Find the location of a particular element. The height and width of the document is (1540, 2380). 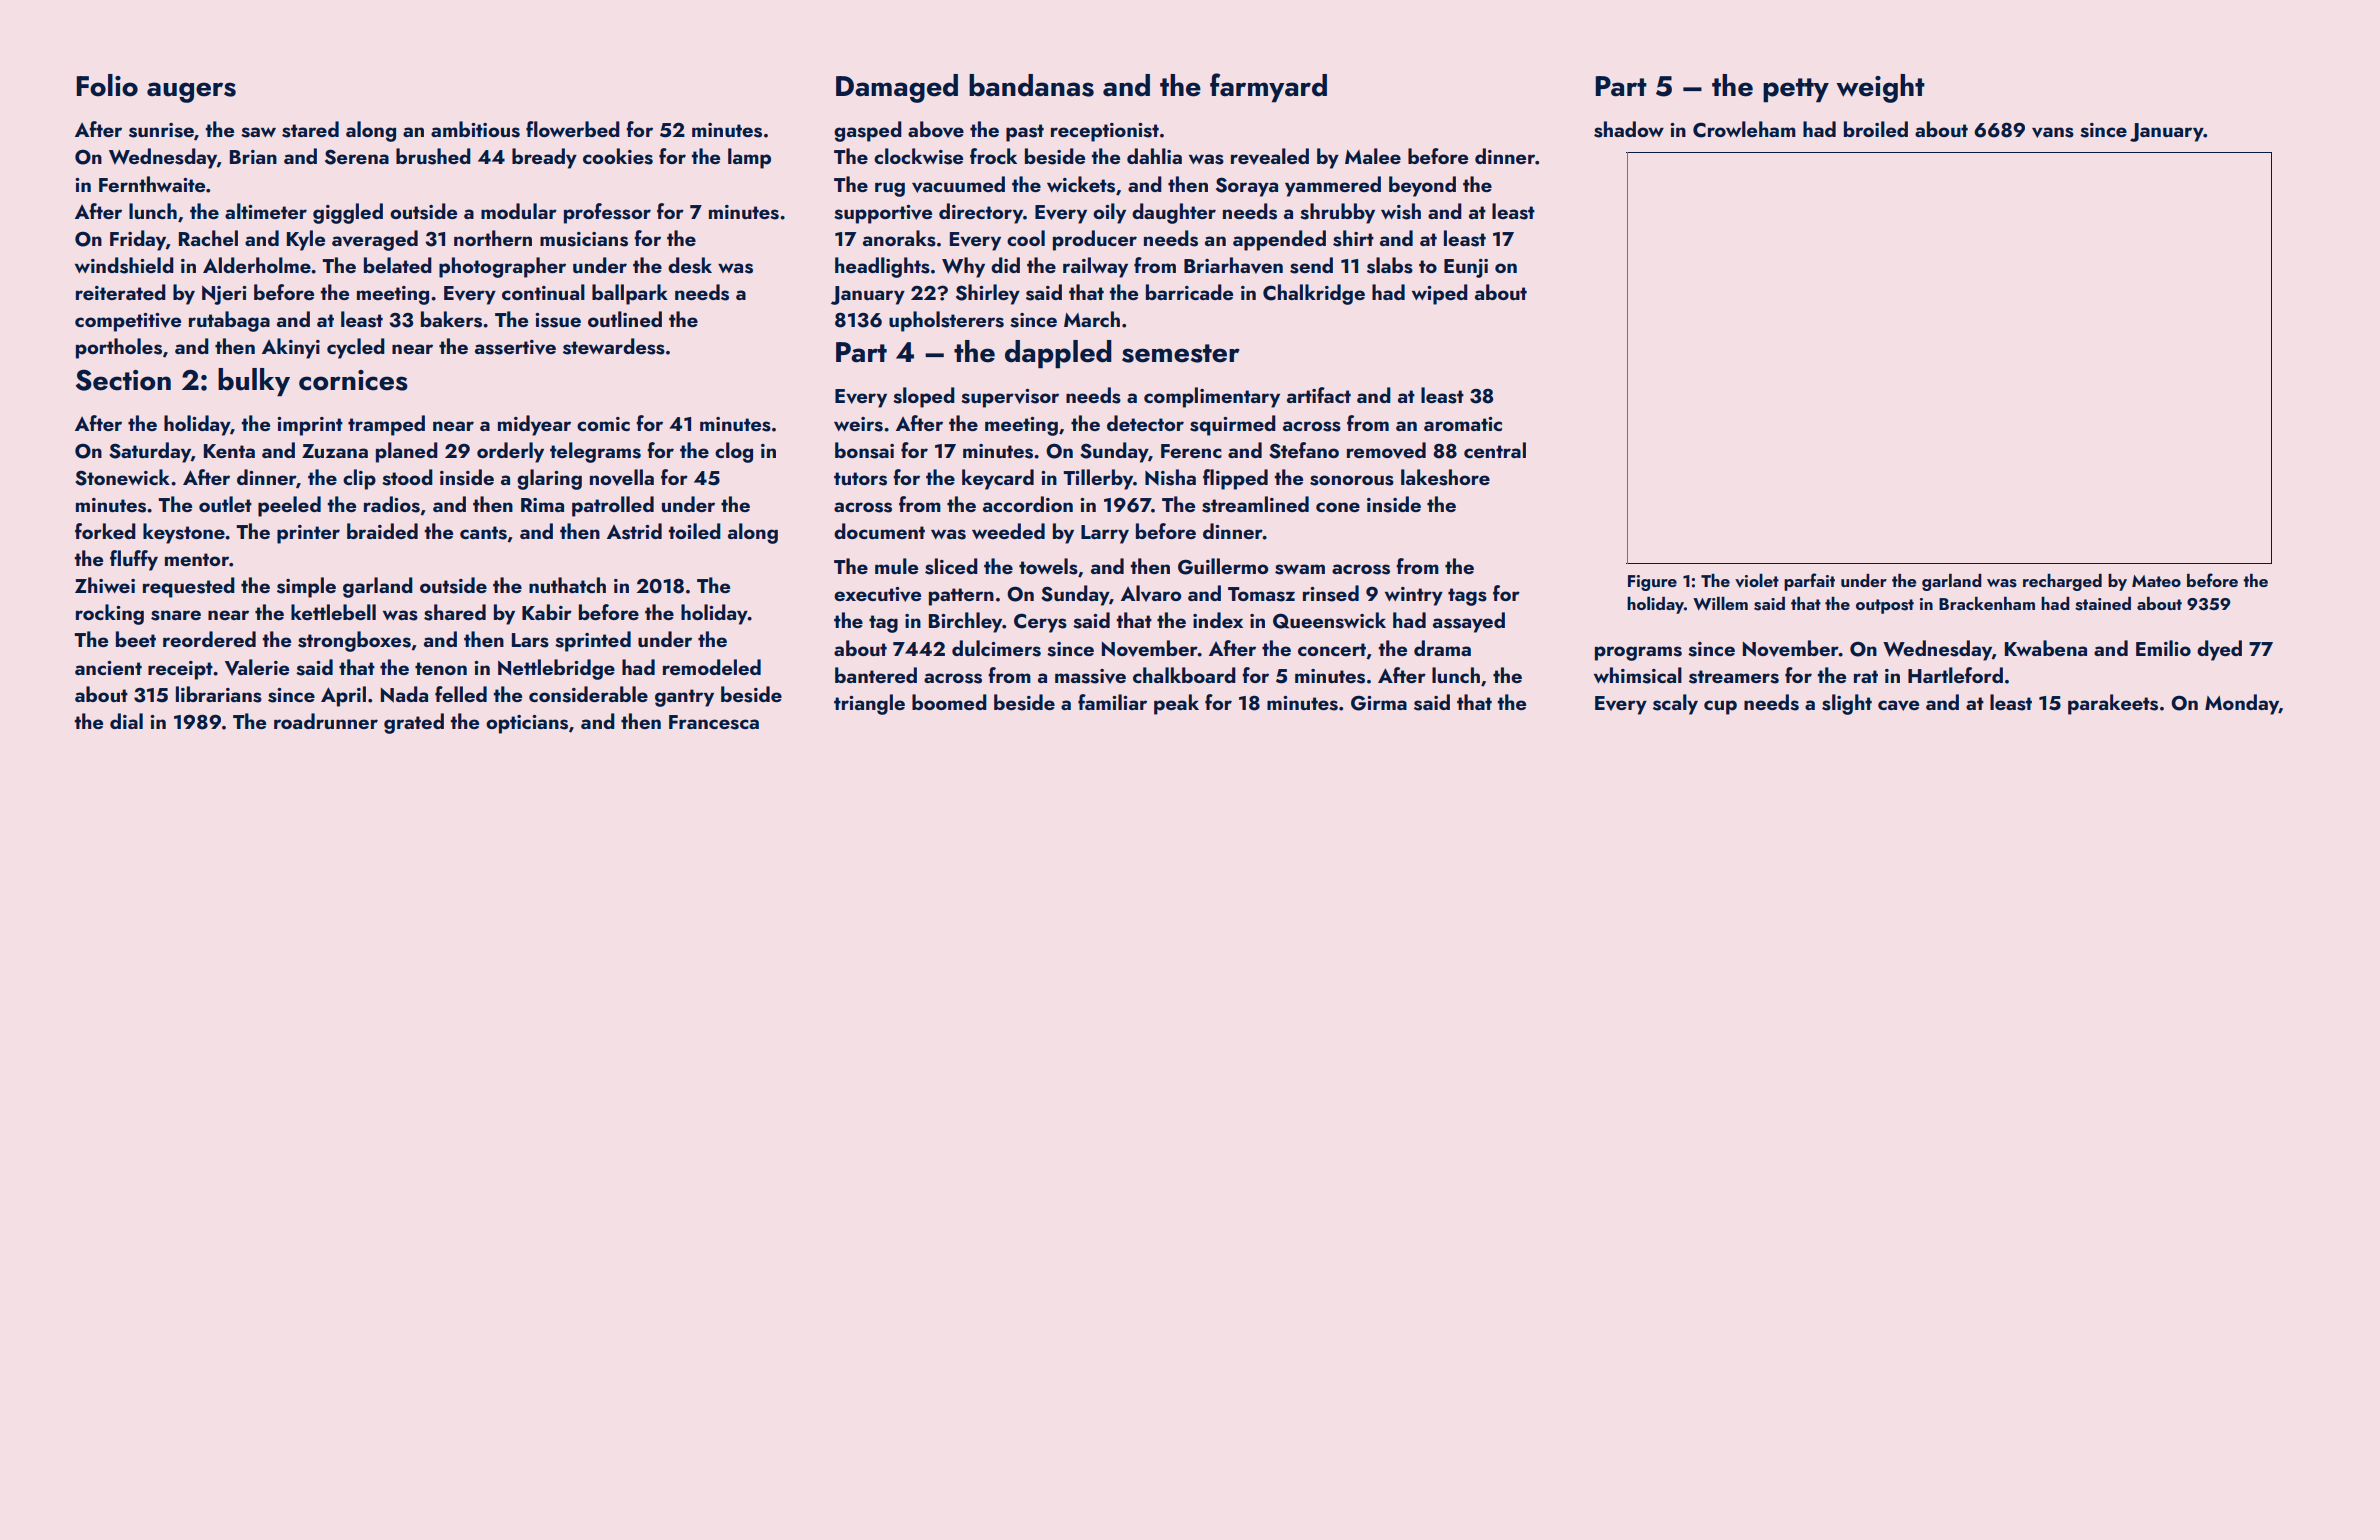

ambitious is located at coordinates (475, 129).
